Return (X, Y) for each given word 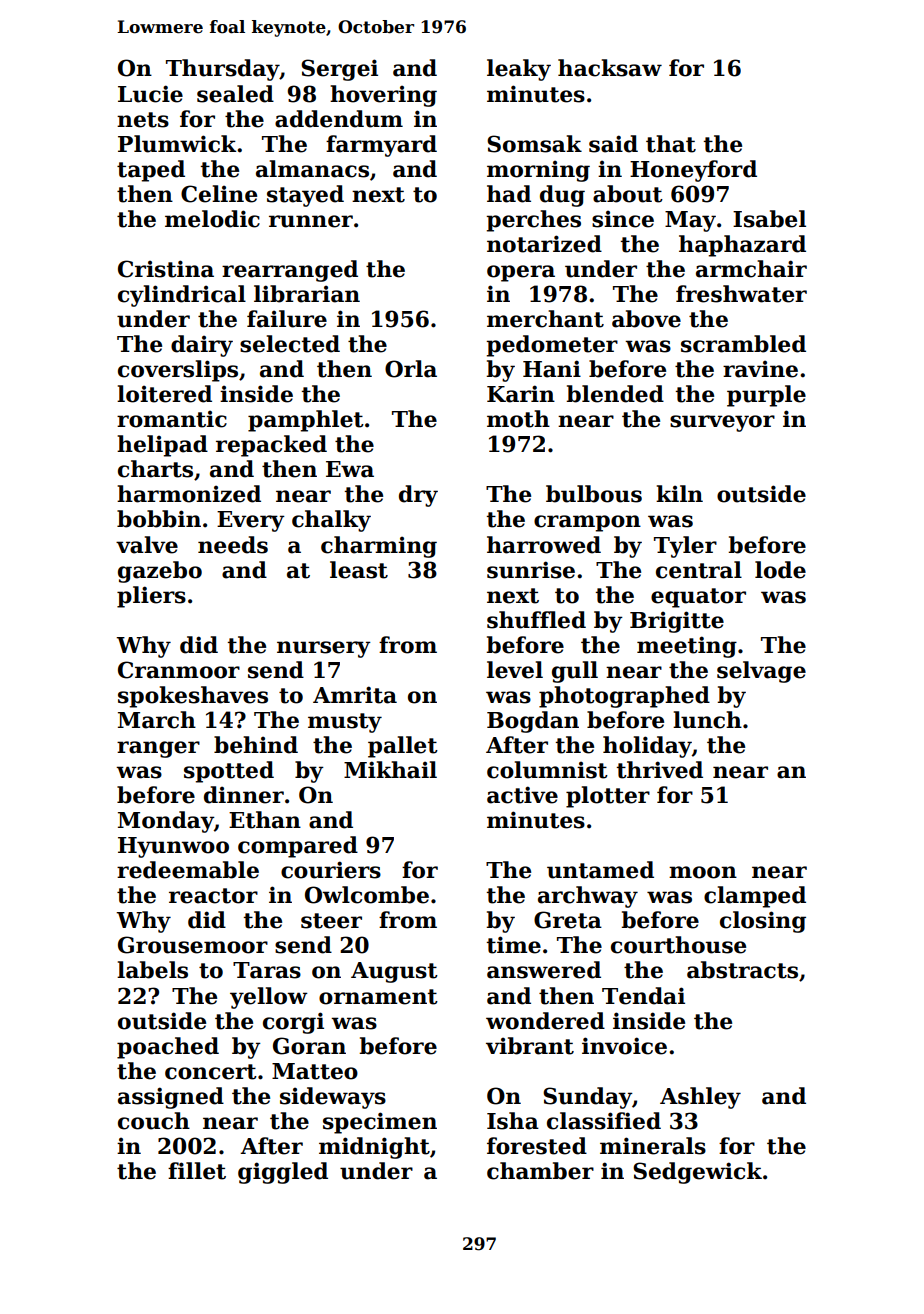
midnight (374, 1148)
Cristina (166, 269)
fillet (197, 1171)
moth (518, 419)
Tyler (685, 547)
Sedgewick (697, 1173)
